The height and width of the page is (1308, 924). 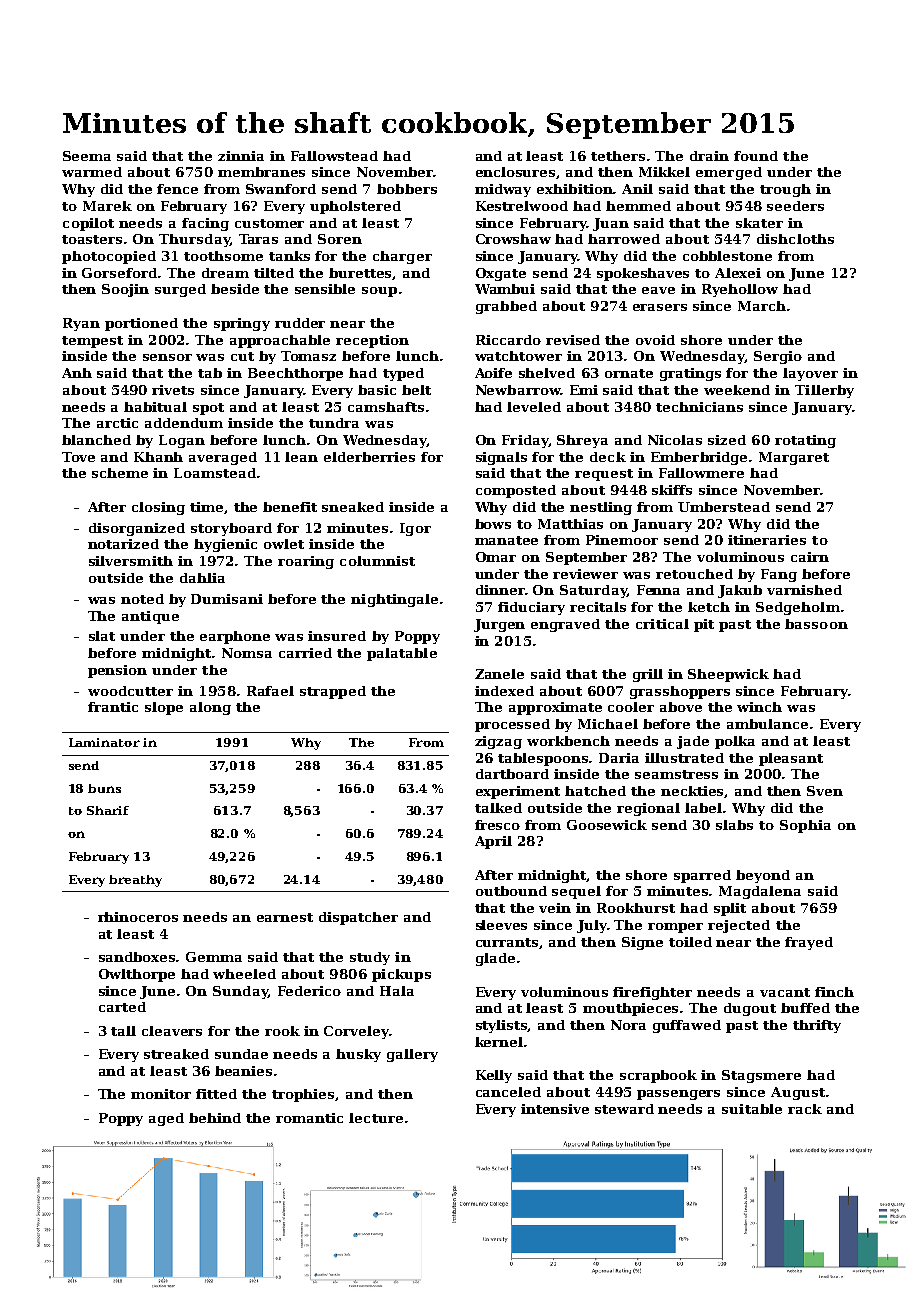 I want to click on toothsome, so click(x=223, y=256).
